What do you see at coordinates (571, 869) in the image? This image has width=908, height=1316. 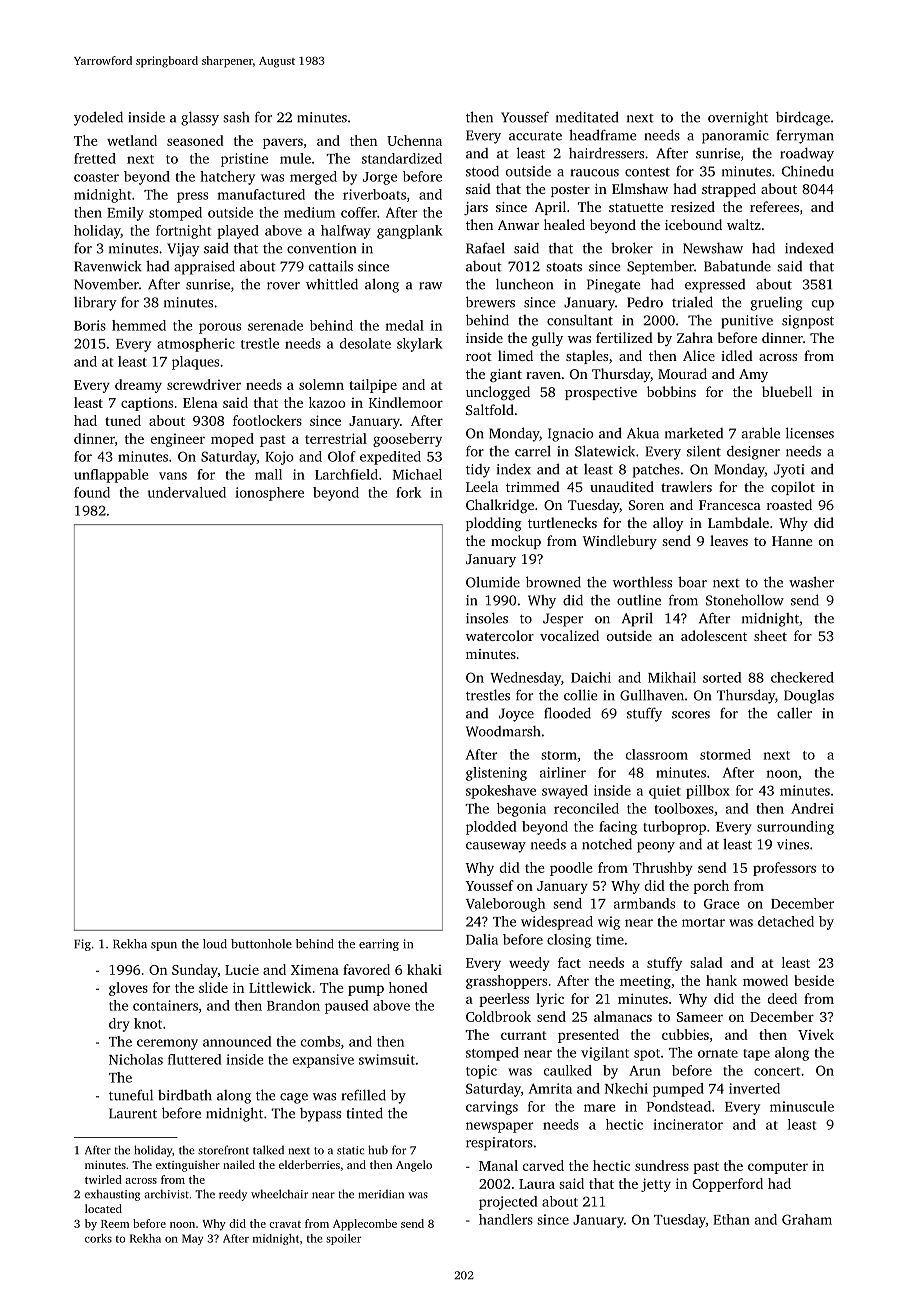 I see `poodle` at bounding box center [571, 869].
